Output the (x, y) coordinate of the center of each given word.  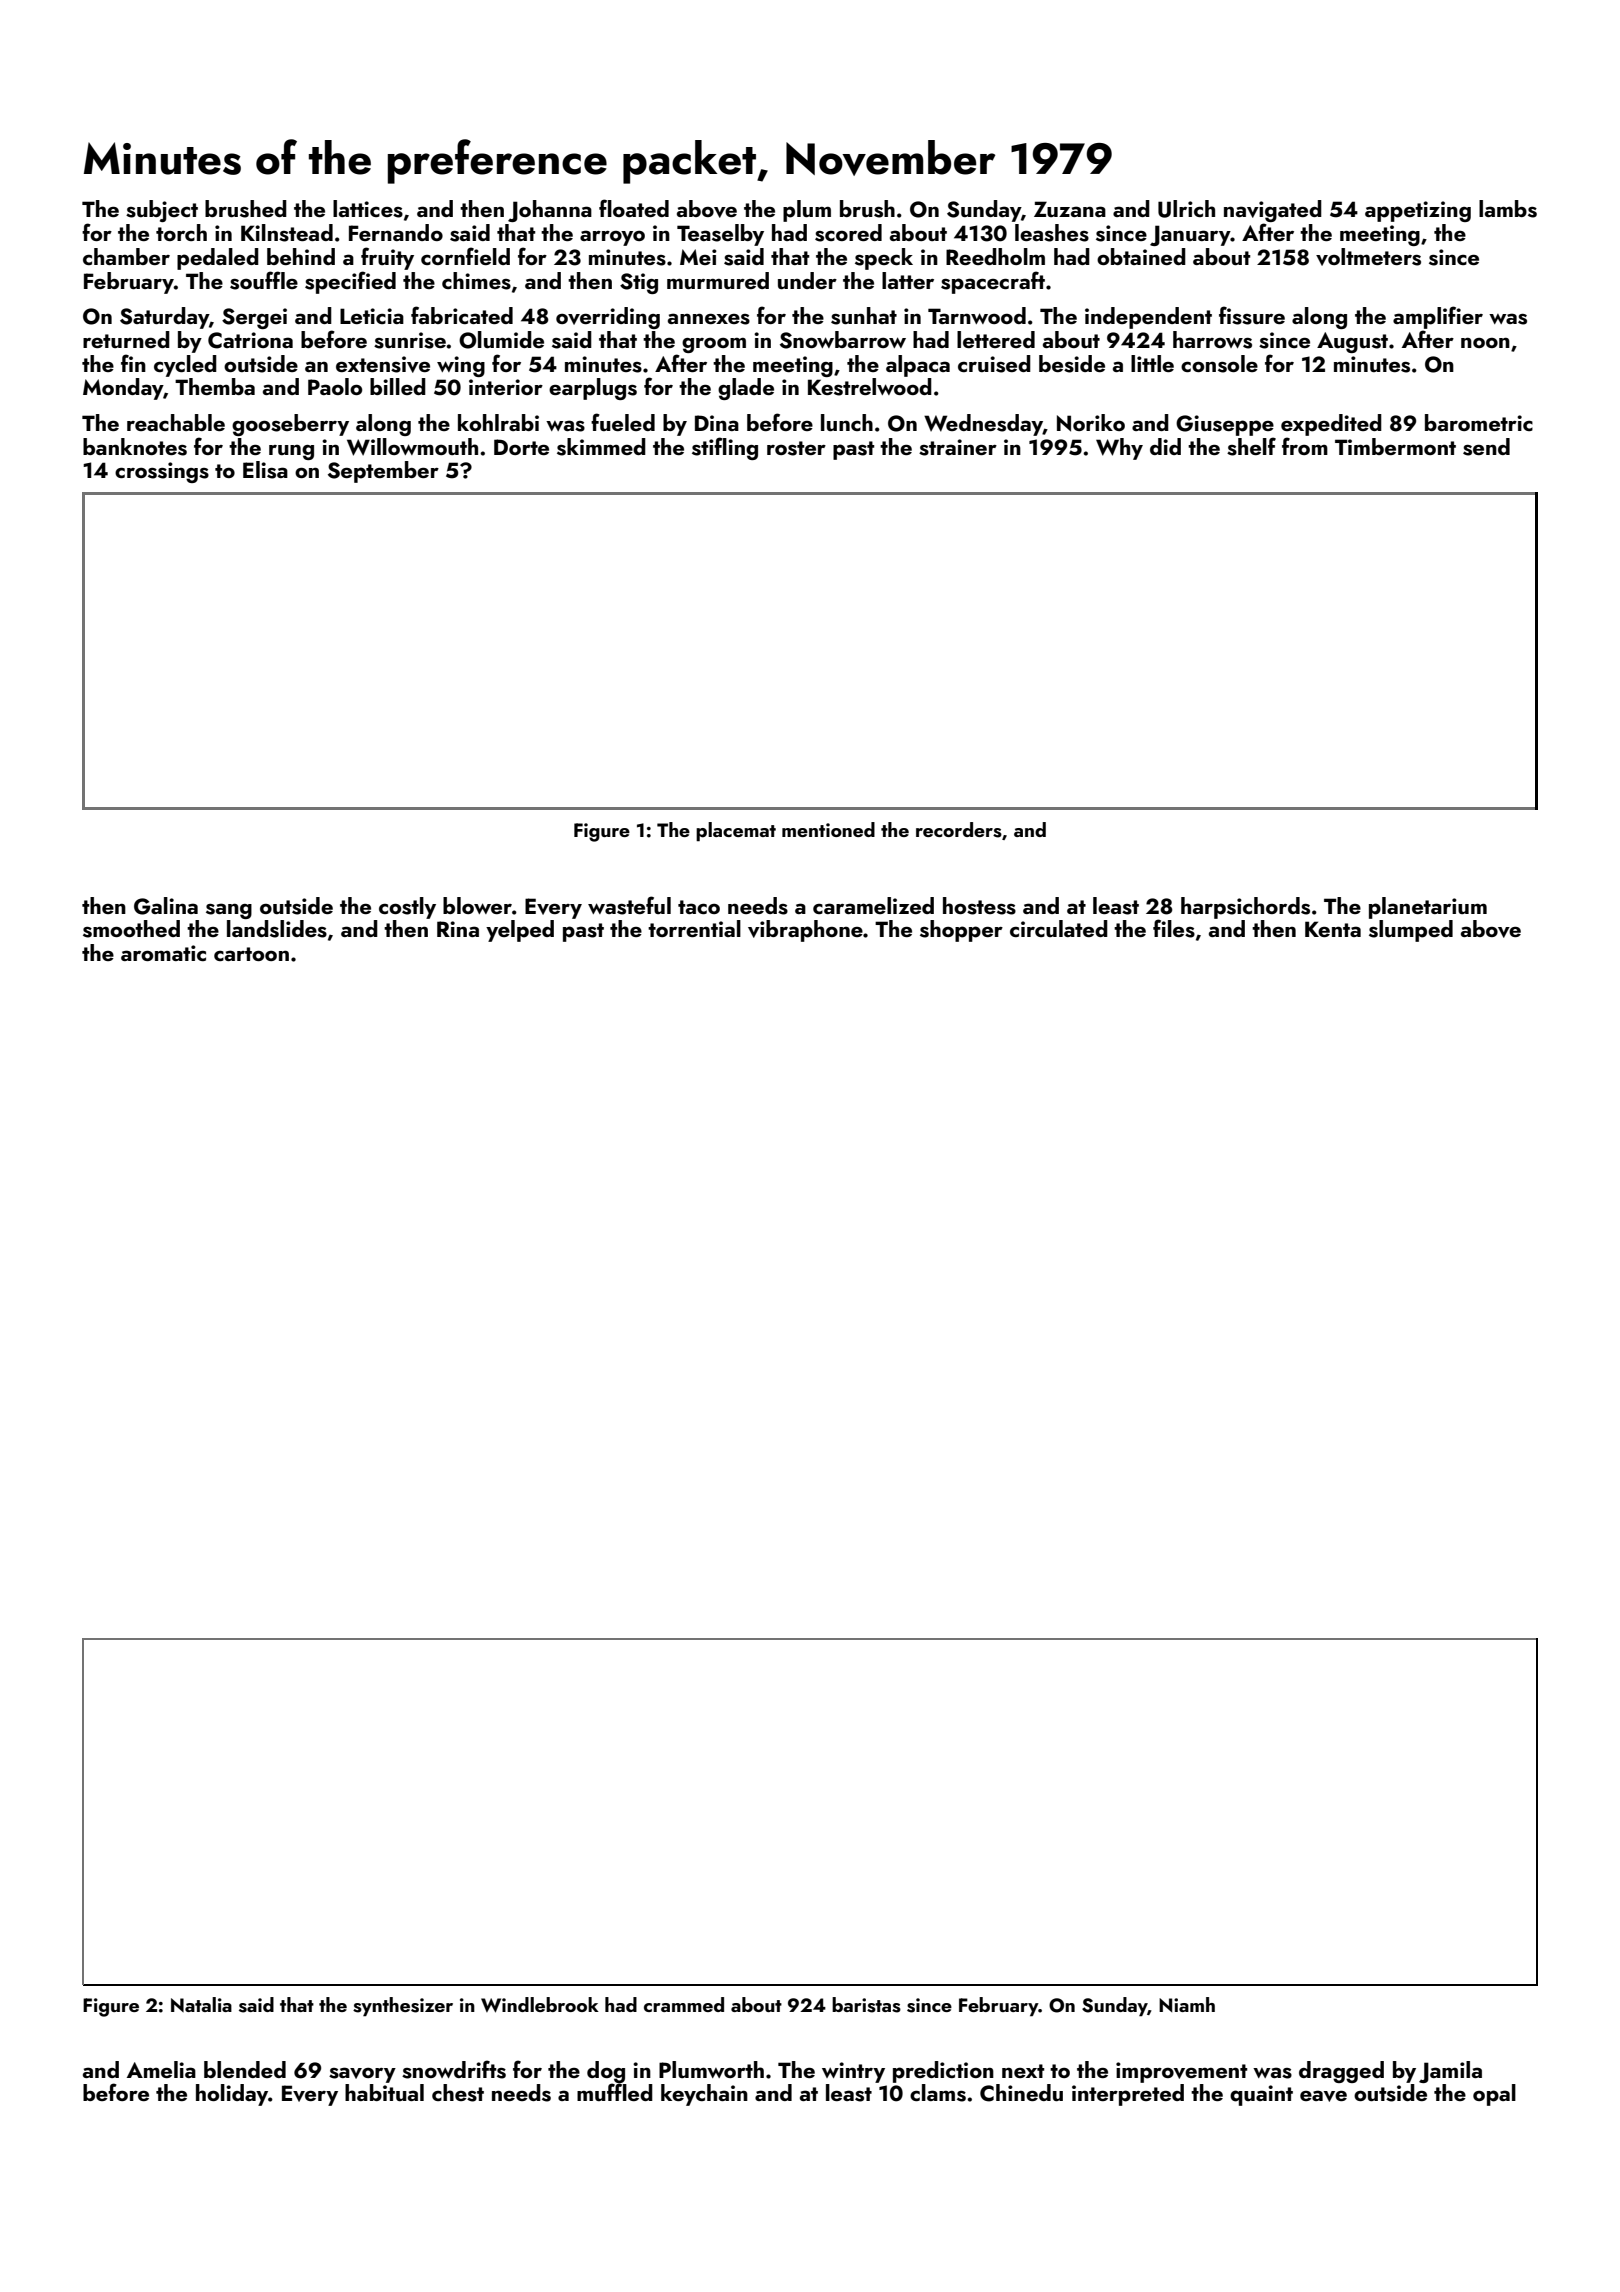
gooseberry (290, 425)
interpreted (1128, 2095)
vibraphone (805, 931)
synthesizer (403, 2006)
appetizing (1418, 211)
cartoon (251, 954)
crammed (684, 2004)
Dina (717, 423)
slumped (1411, 931)
